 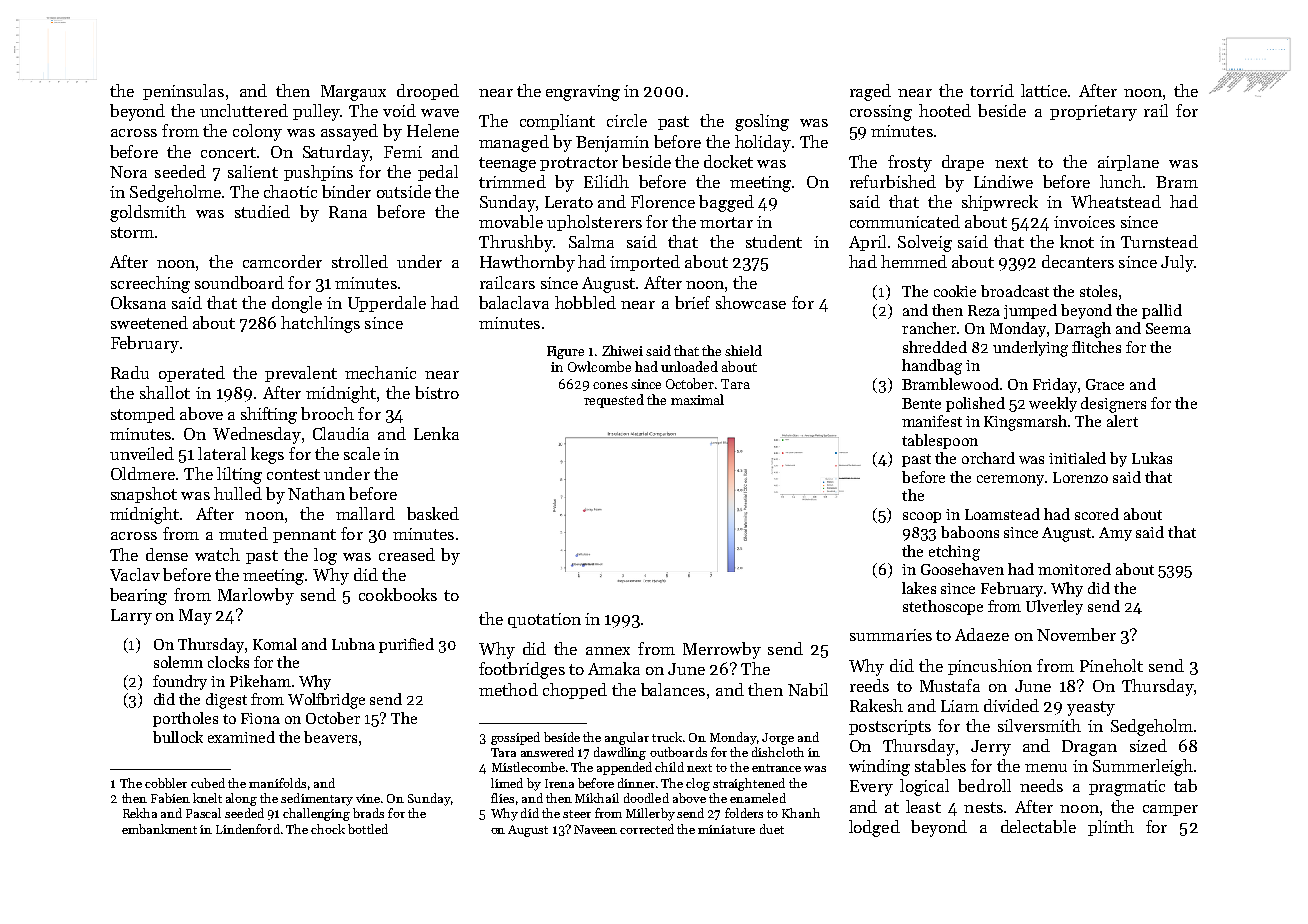 What do you see at coordinates (905, 221) in the screenshot?
I see `communicated` at bounding box center [905, 221].
